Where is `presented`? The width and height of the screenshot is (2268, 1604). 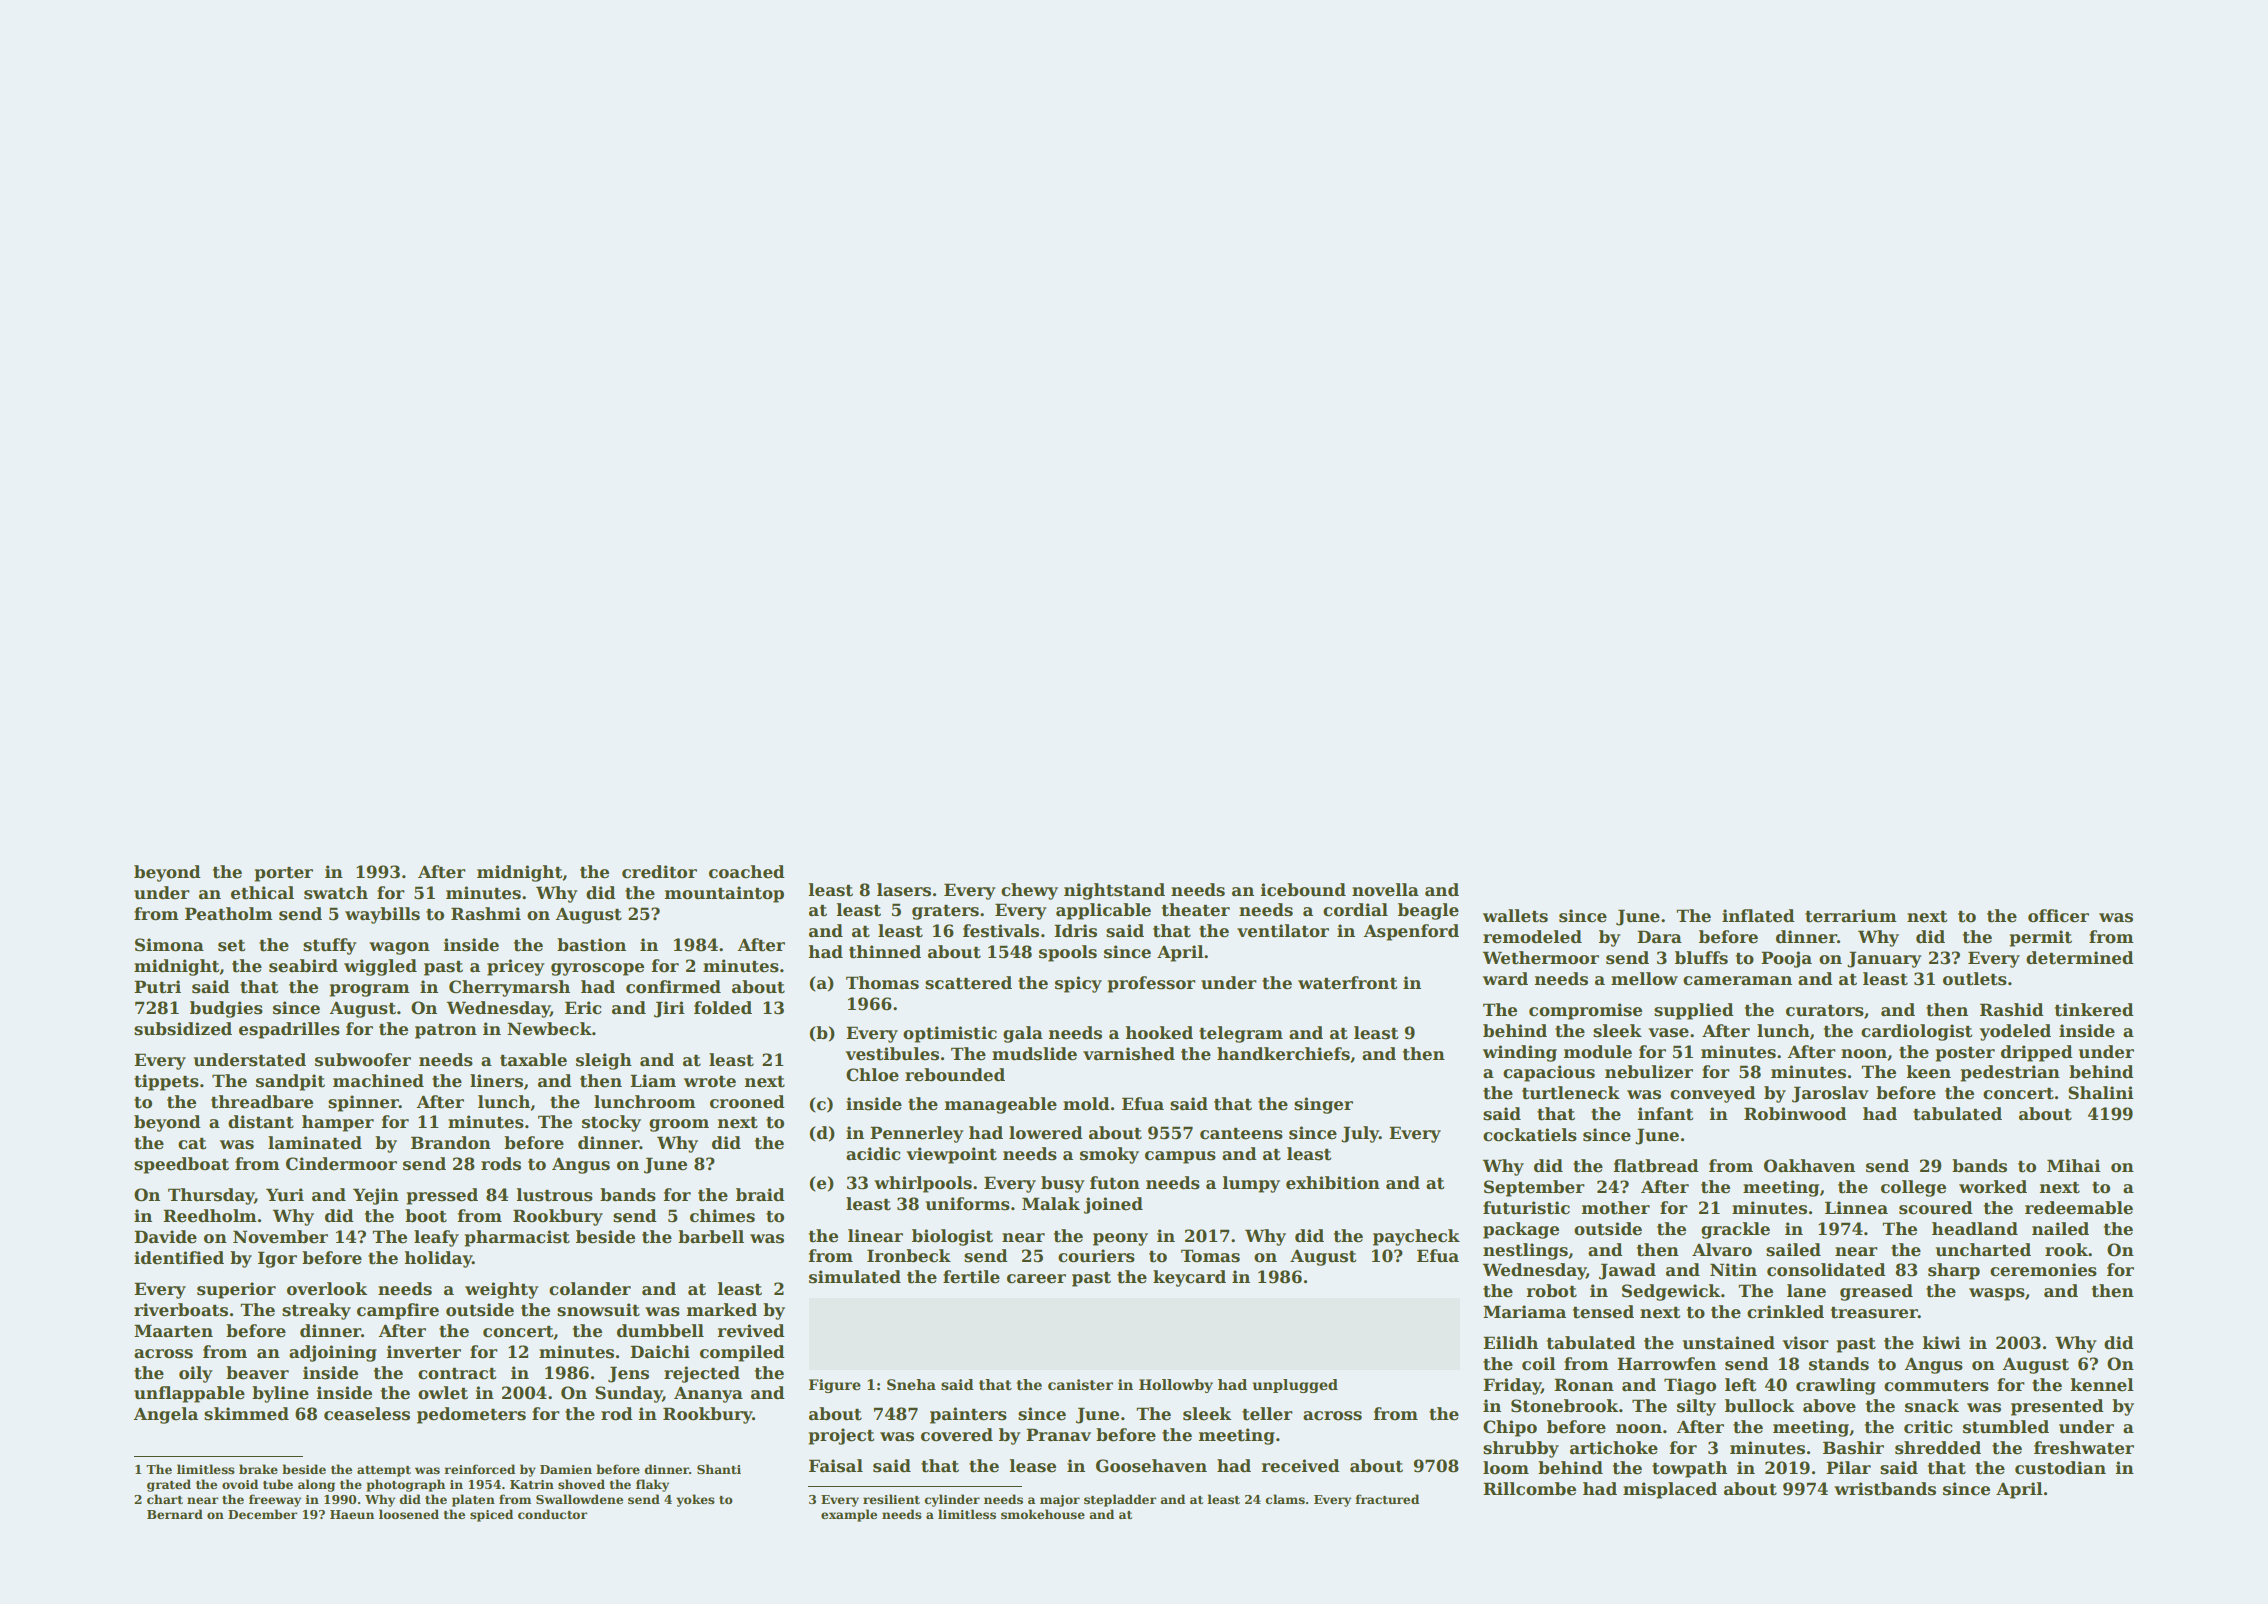
presented is located at coordinates (2057, 1407).
